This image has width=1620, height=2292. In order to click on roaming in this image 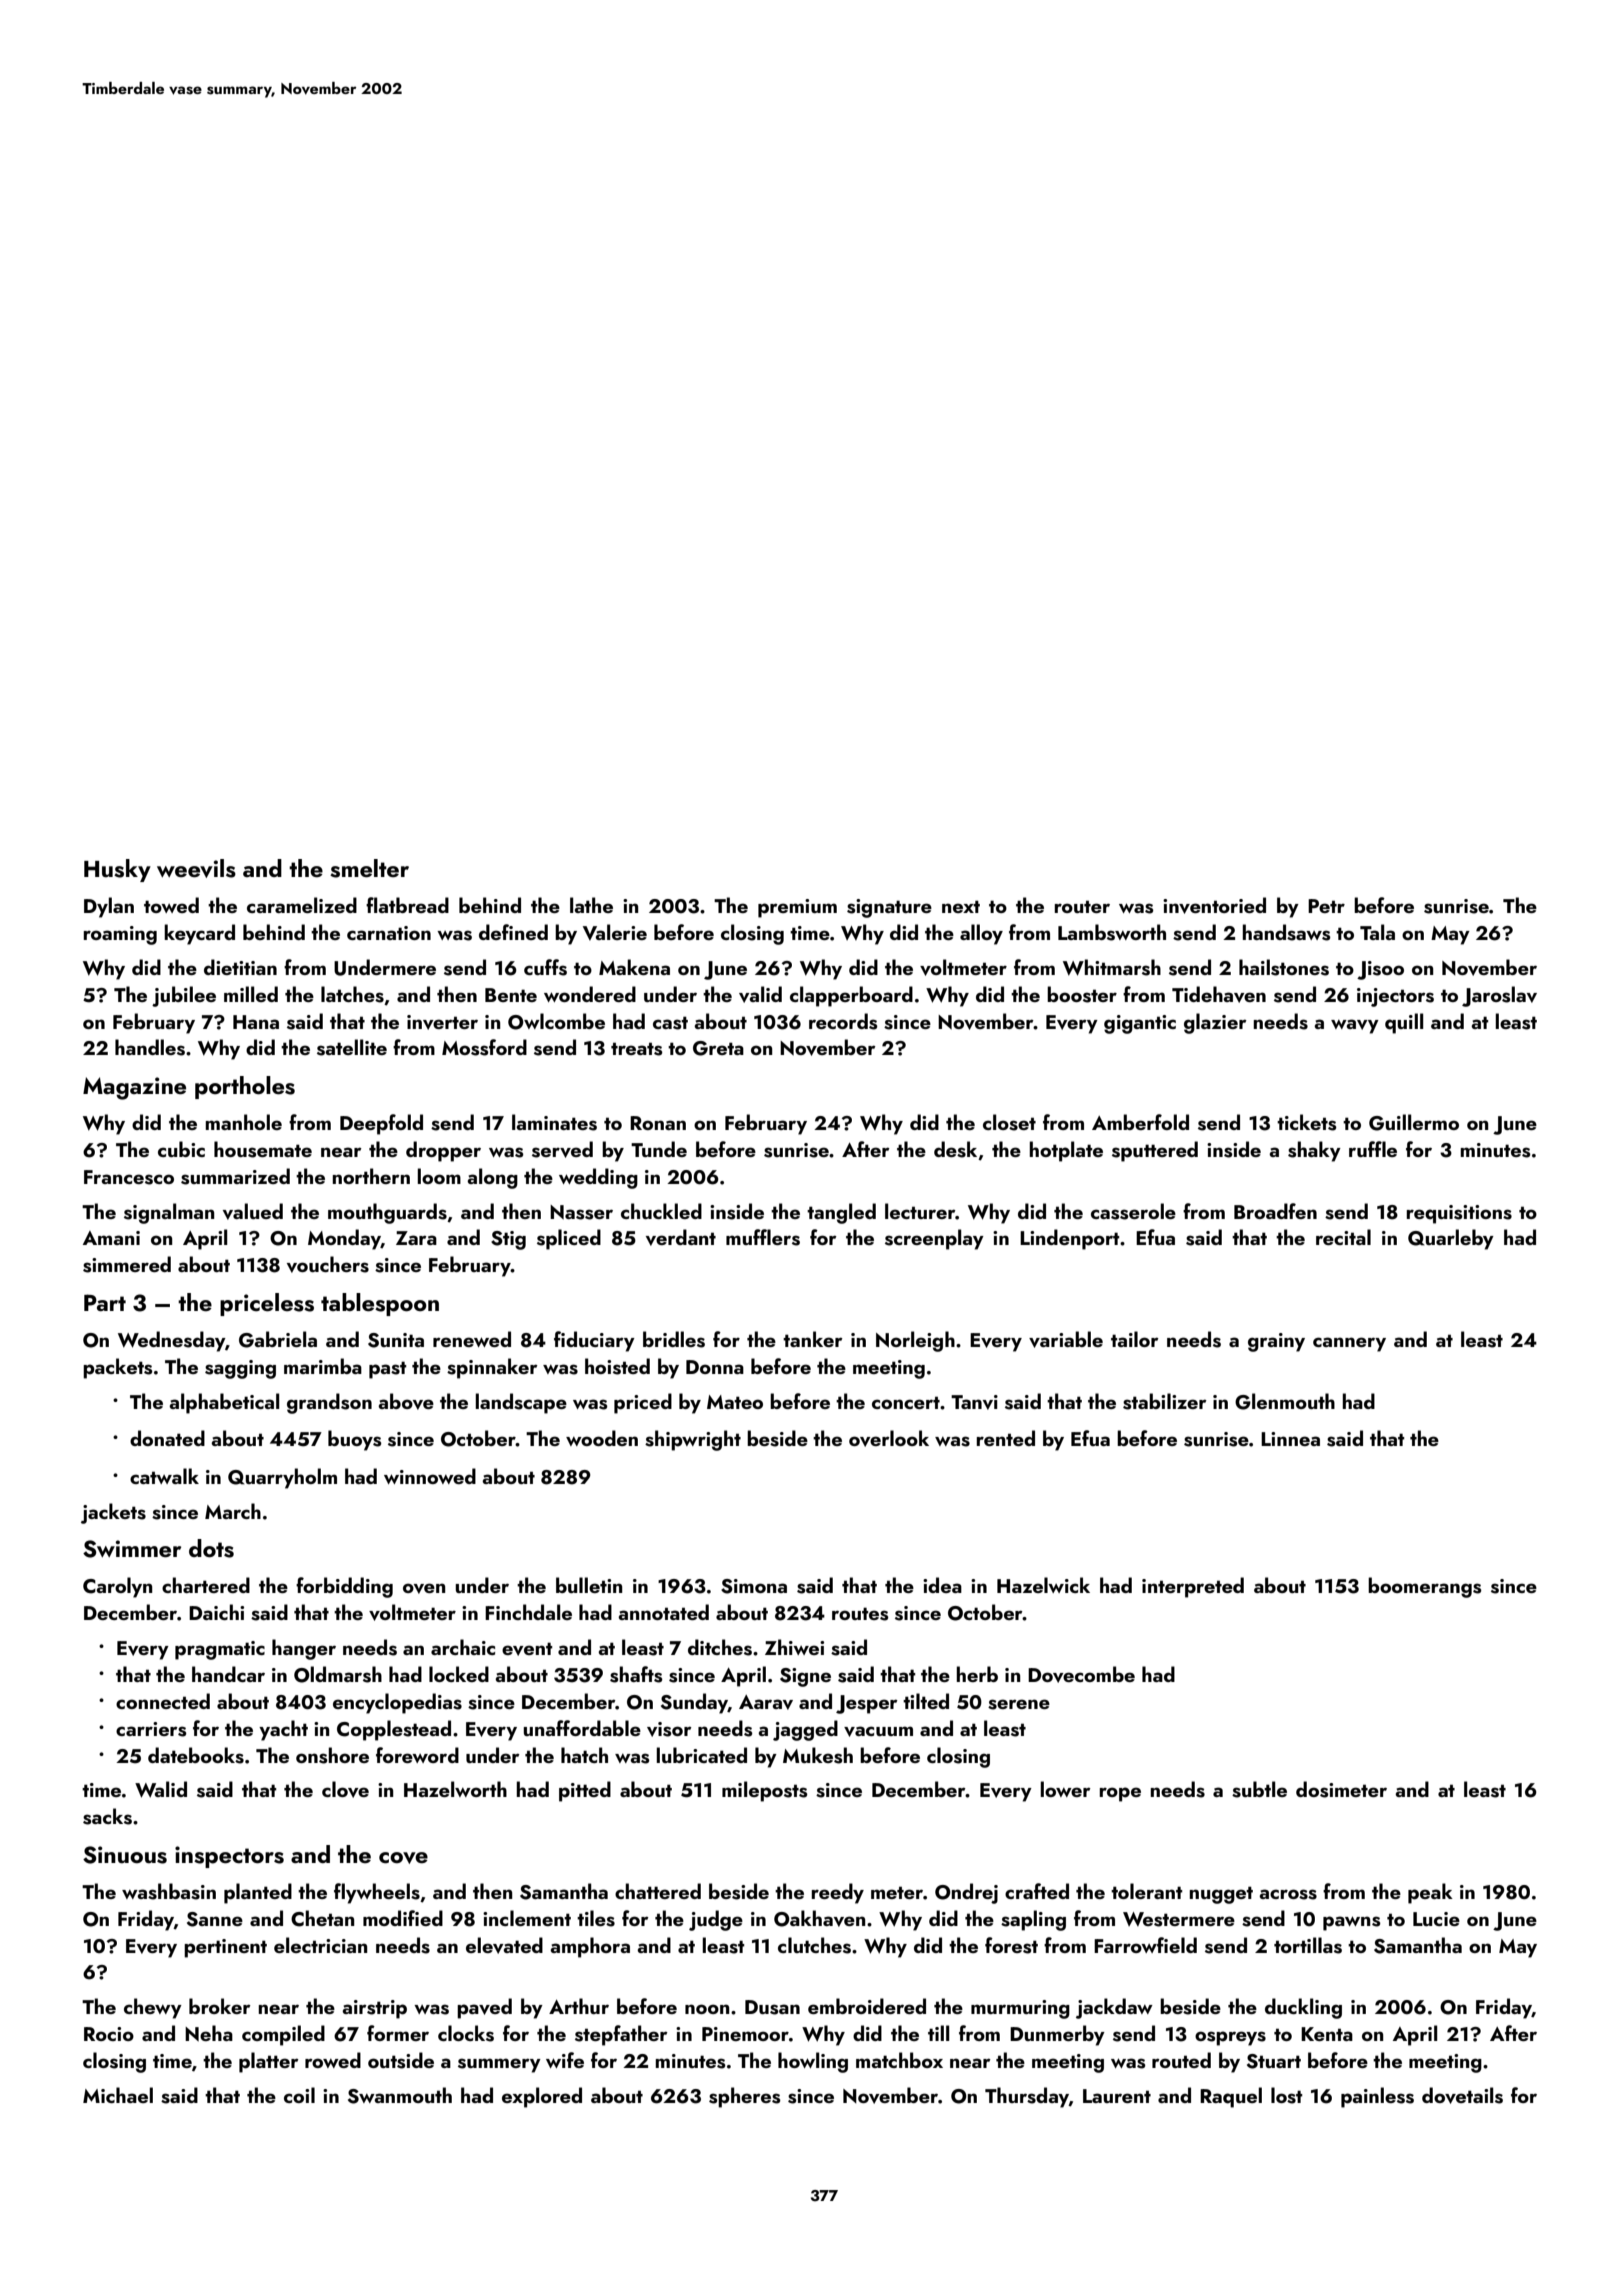, I will do `click(120, 935)`.
